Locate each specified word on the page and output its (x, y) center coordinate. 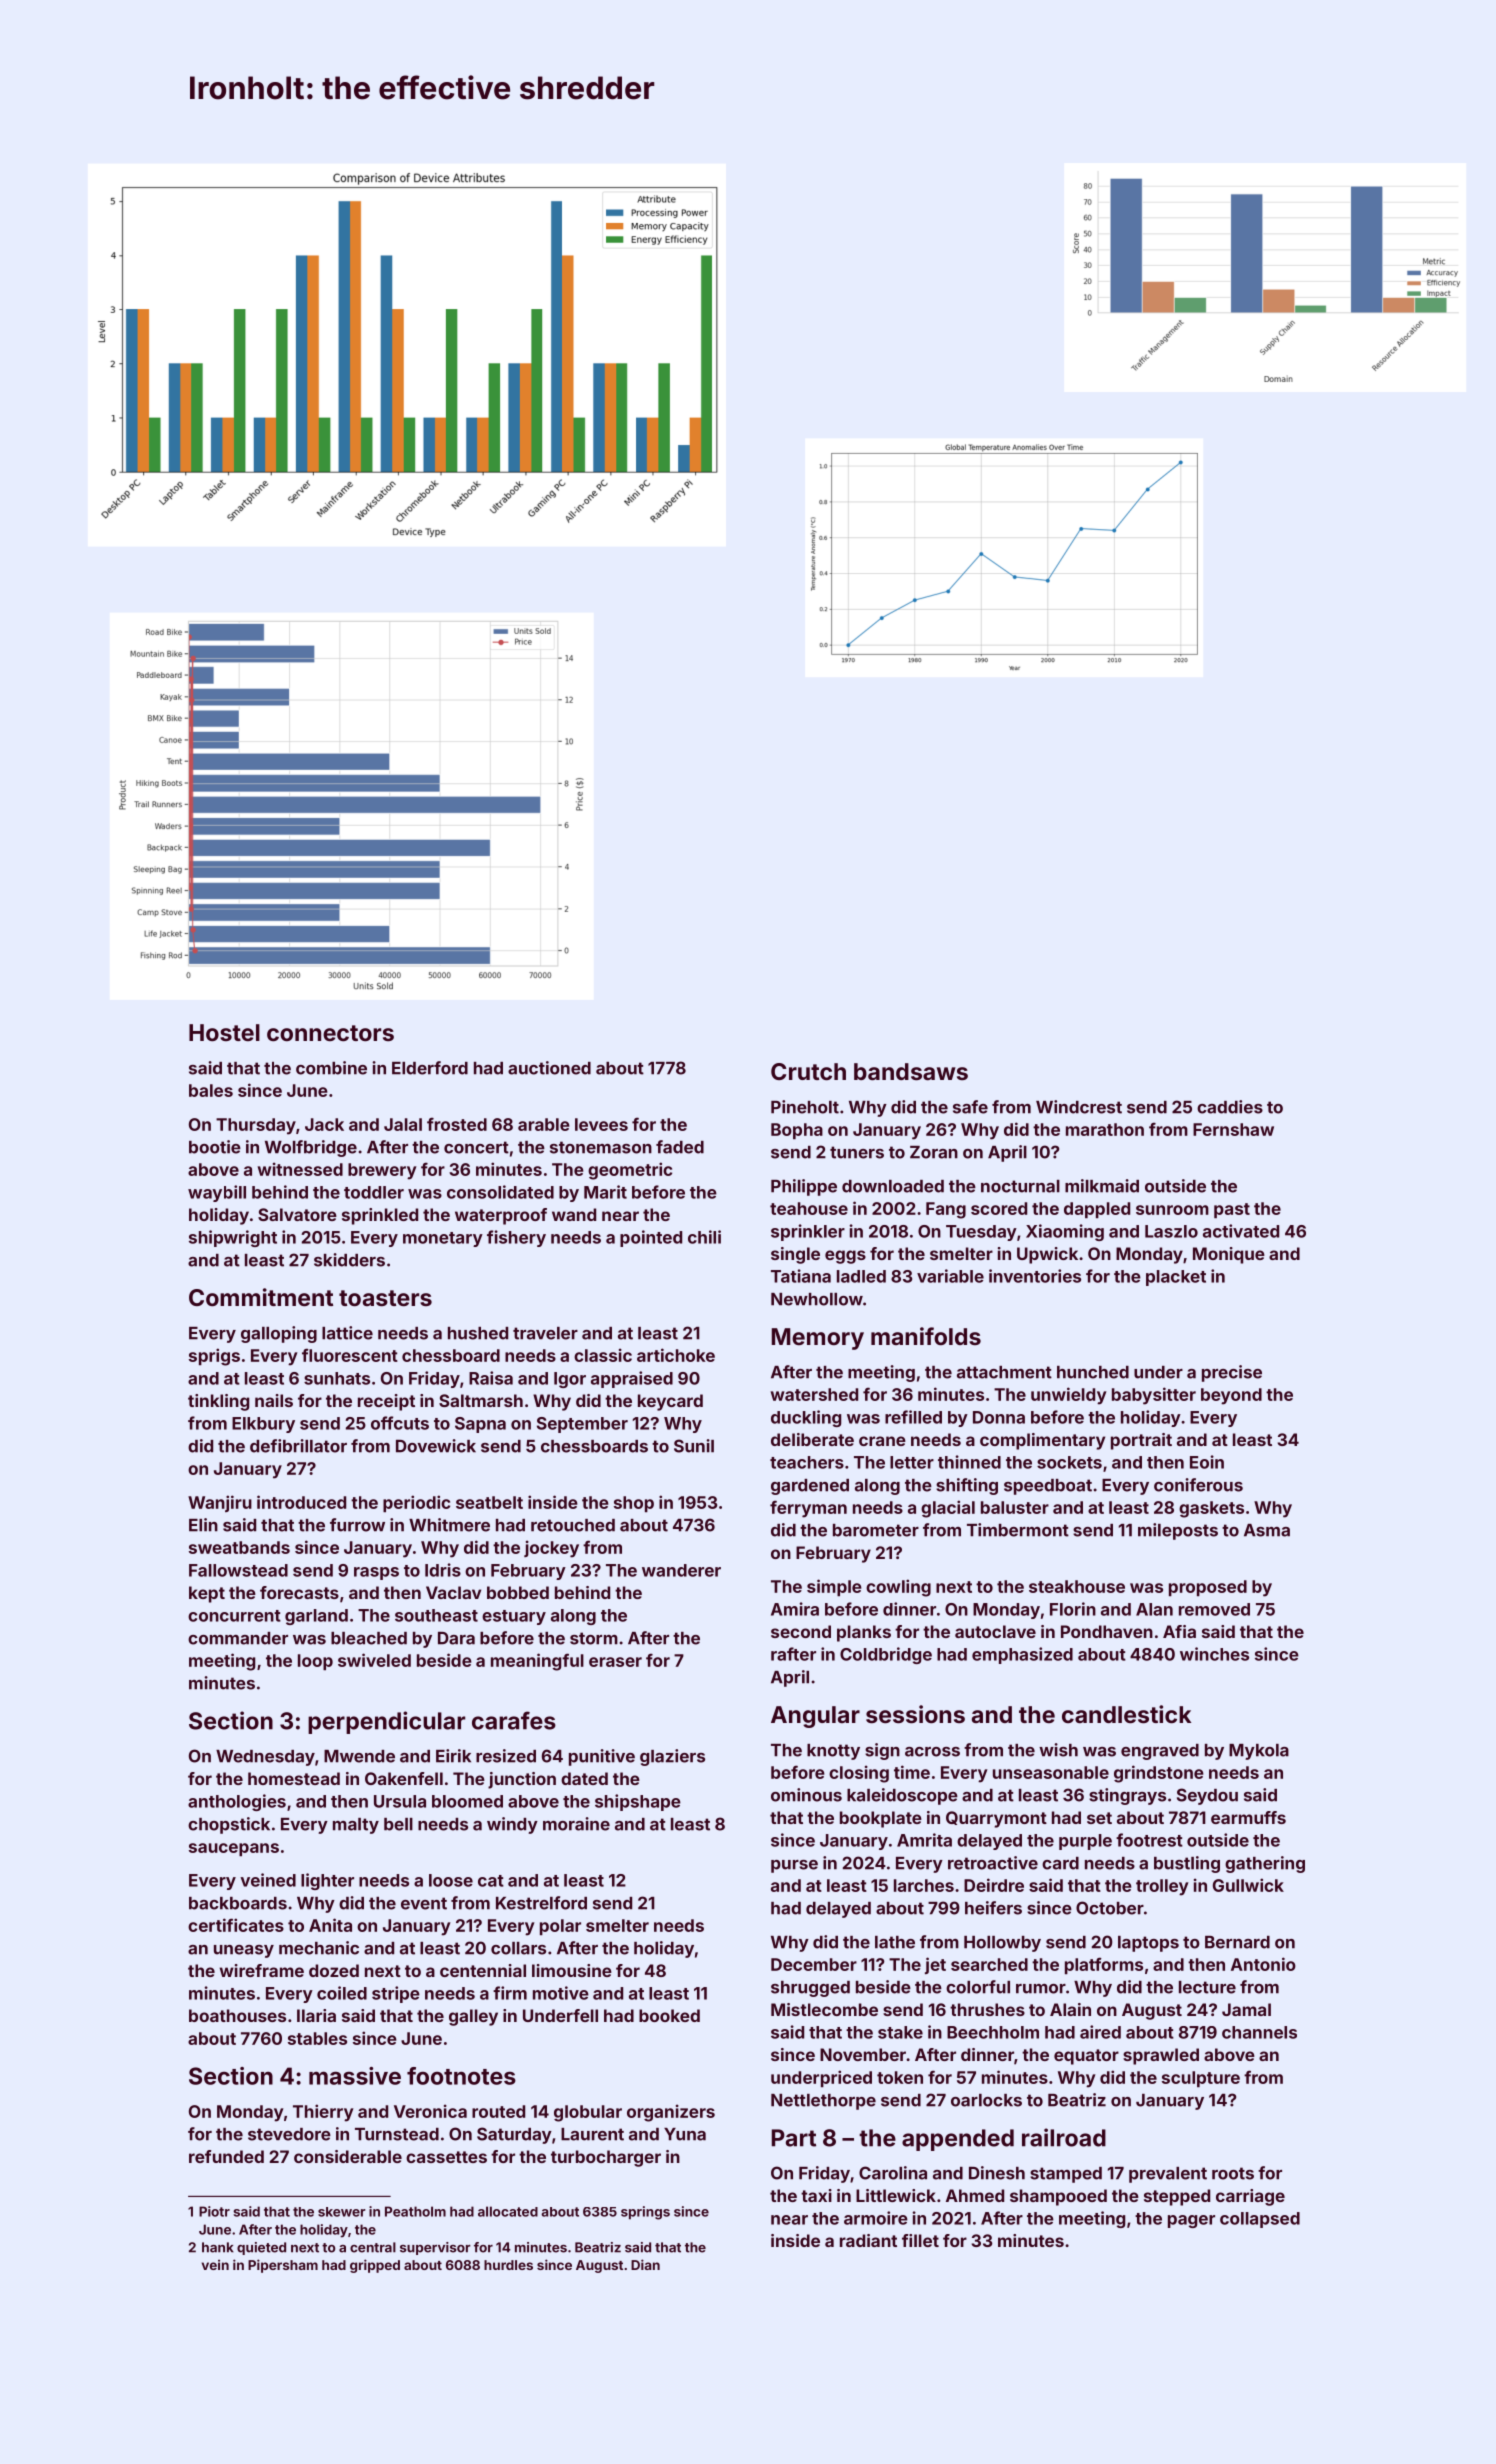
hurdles (508, 2265)
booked (669, 2015)
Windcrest (1079, 1107)
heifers (993, 1908)
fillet (920, 2240)
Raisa (491, 1378)
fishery (516, 1238)
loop (315, 1662)
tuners (857, 1152)
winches (1214, 1654)
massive (355, 2076)
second (801, 1631)
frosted (457, 1124)
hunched (1093, 1372)
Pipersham (283, 2266)
